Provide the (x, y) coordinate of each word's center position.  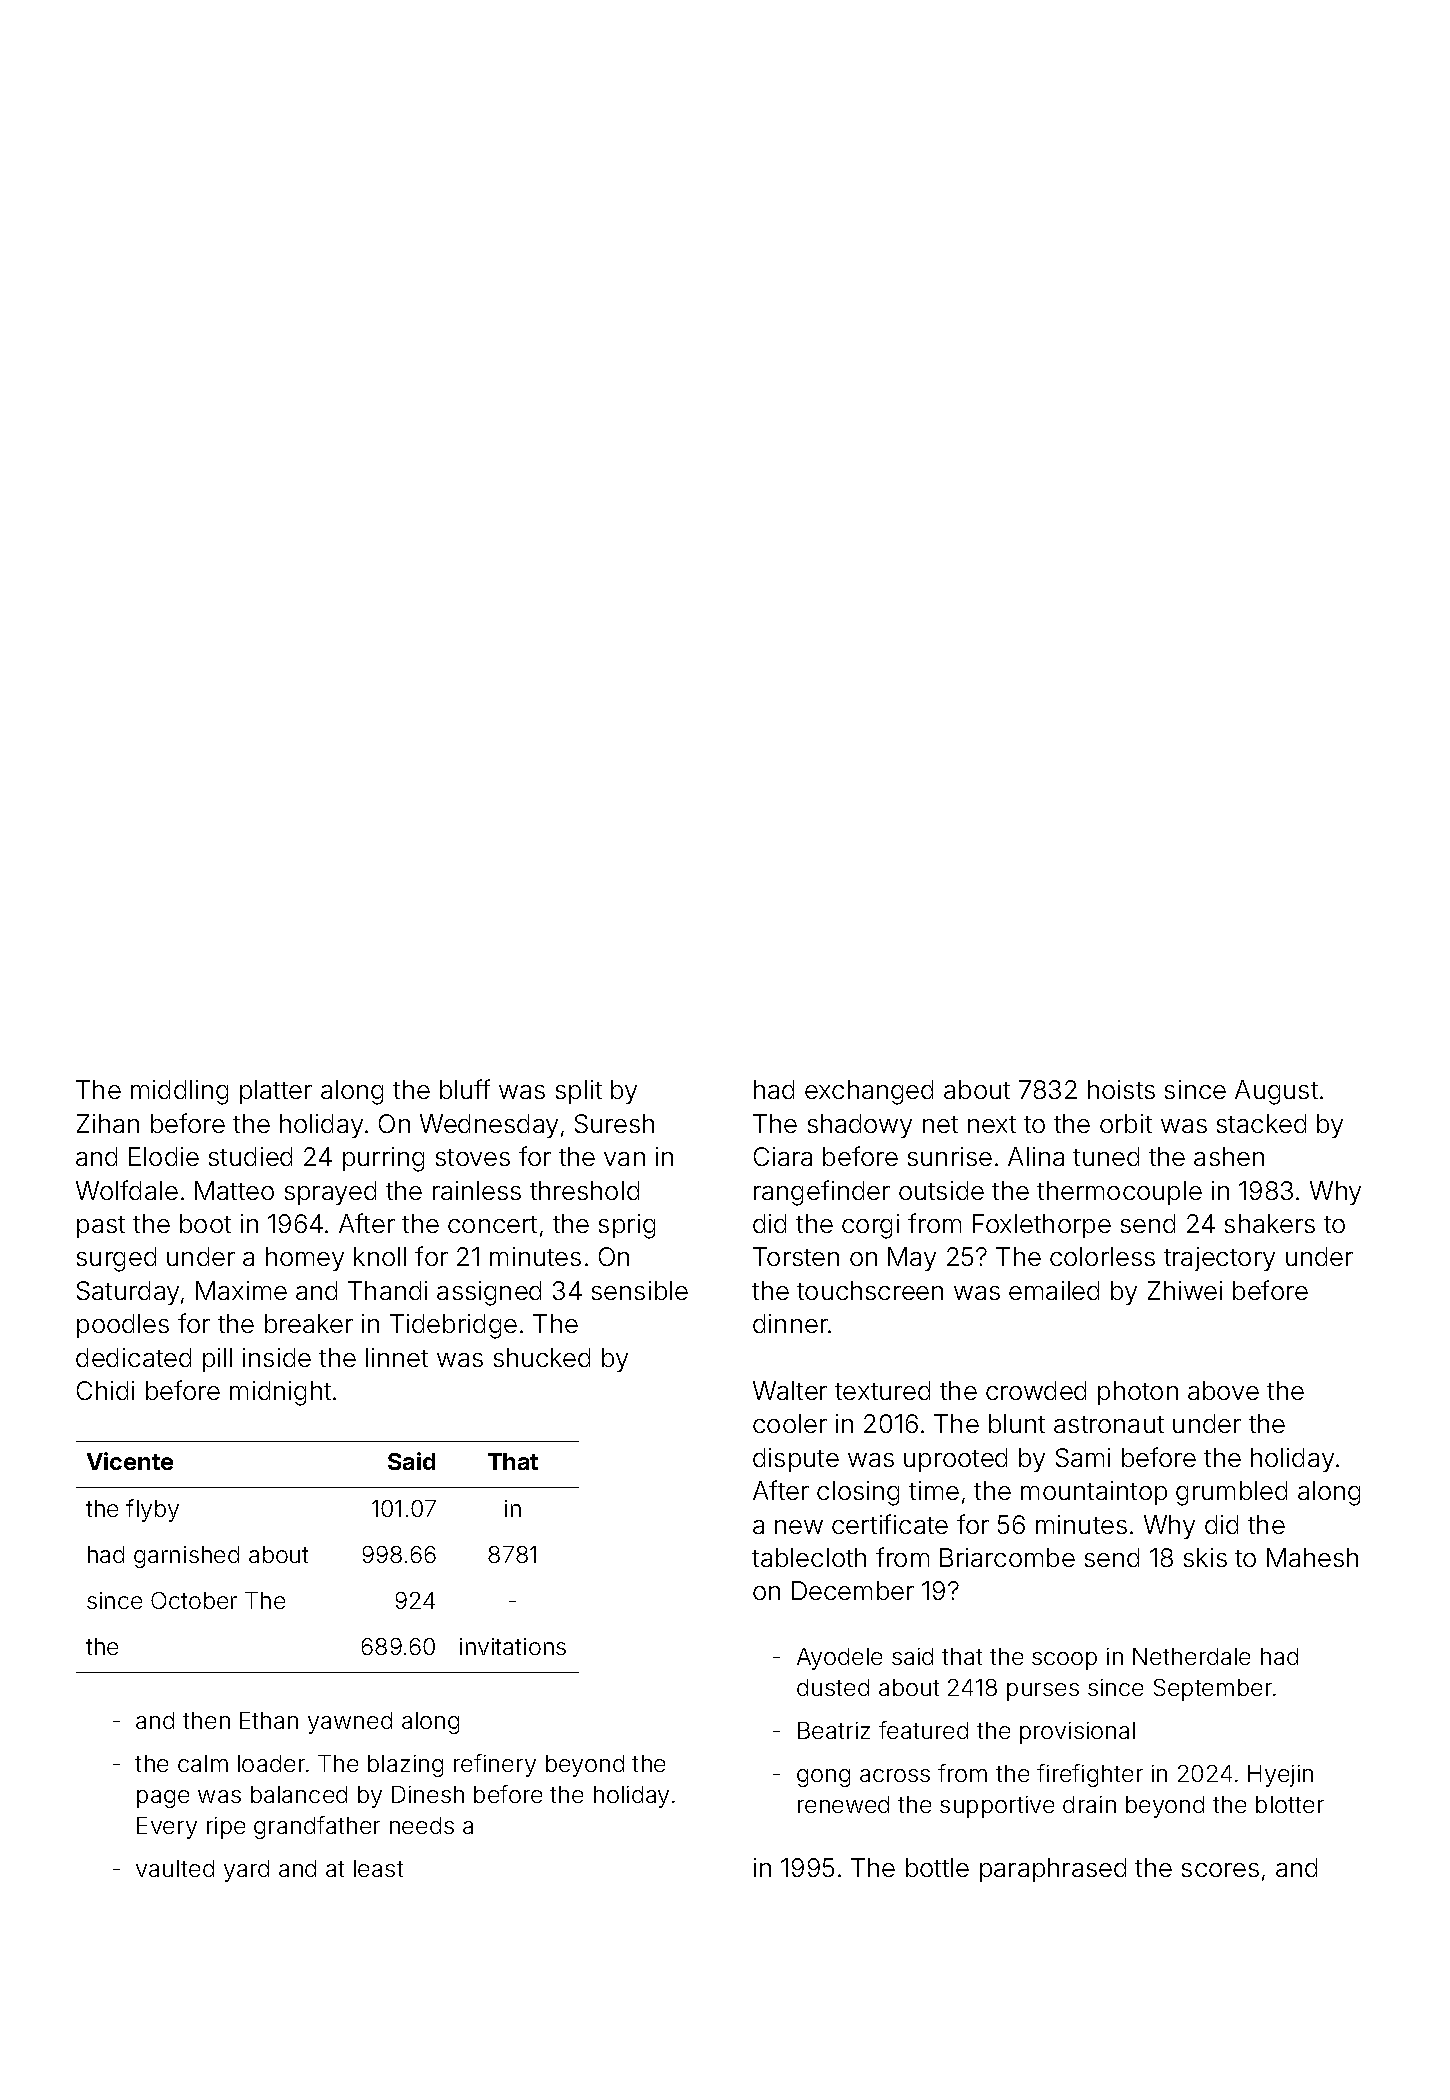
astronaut (1109, 1424)
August (1276, 1092)
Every (167, 1828)
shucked (542, 1357)
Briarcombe (1007, 1557)
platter (276, 1092)
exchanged (869, 1092)
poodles (123, 1326)
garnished (186, 1557)
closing (858, 1493)
